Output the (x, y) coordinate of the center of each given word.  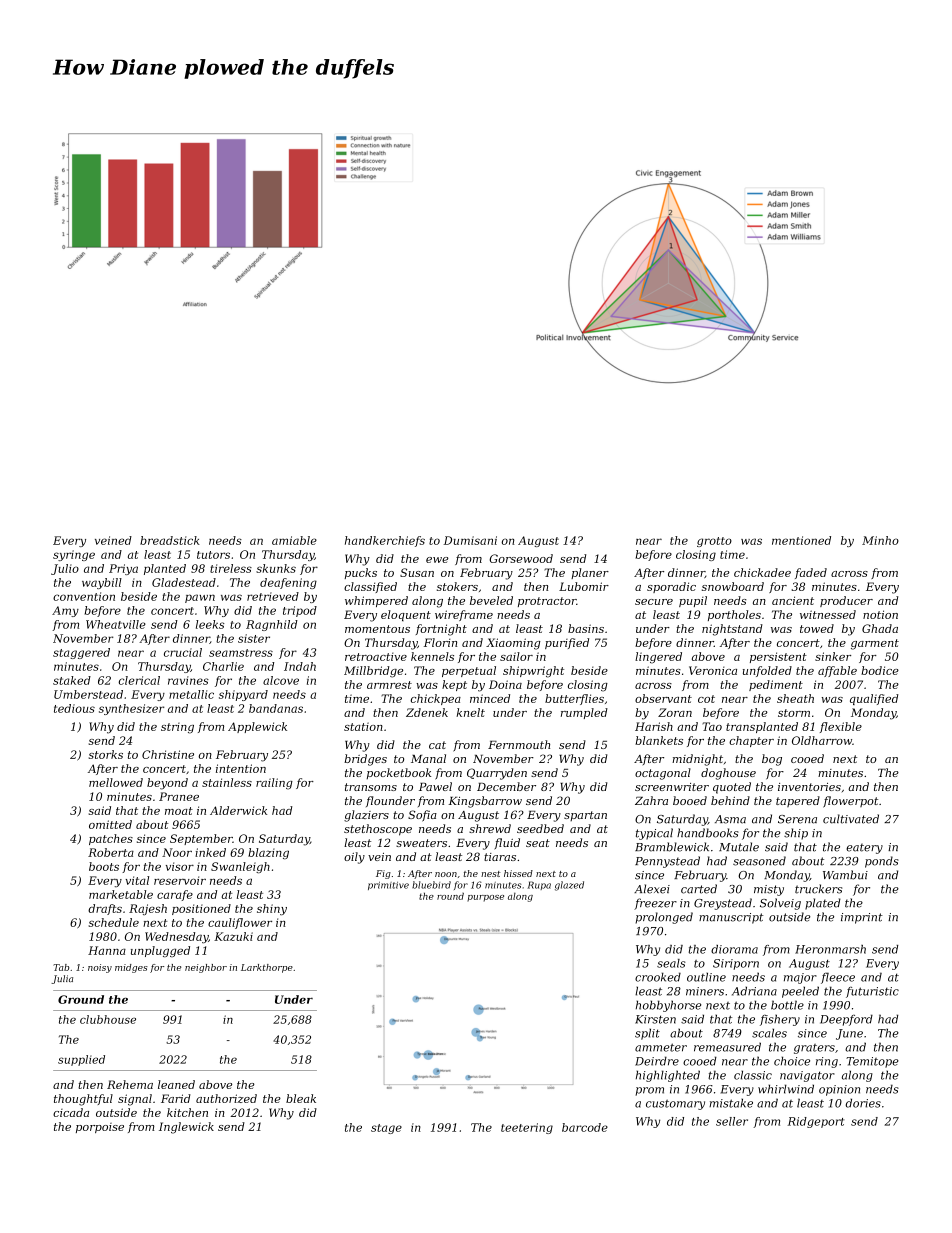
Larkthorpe (267, 968)
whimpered (376, 601)
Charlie (223, 666)
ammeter (661, 1047)
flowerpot (850, 802)
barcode (585, 1127)
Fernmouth (519, 744)
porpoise (100, 1128)
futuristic (872, 992)
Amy (65, 611)
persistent (778, 657)
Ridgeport (816, 1122)
